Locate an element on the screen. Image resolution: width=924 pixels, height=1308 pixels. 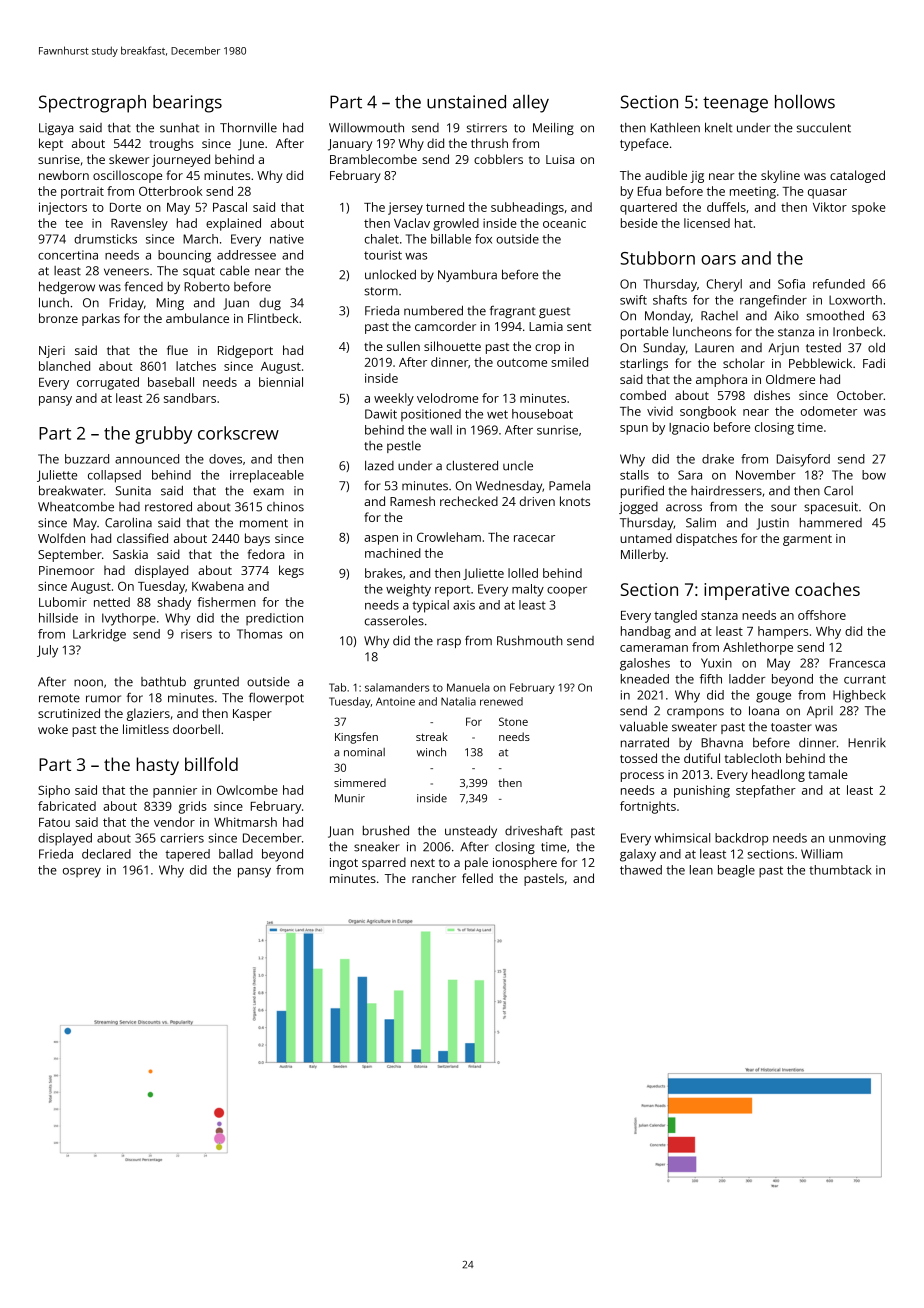
felled is located at coordinates (477, 878).
